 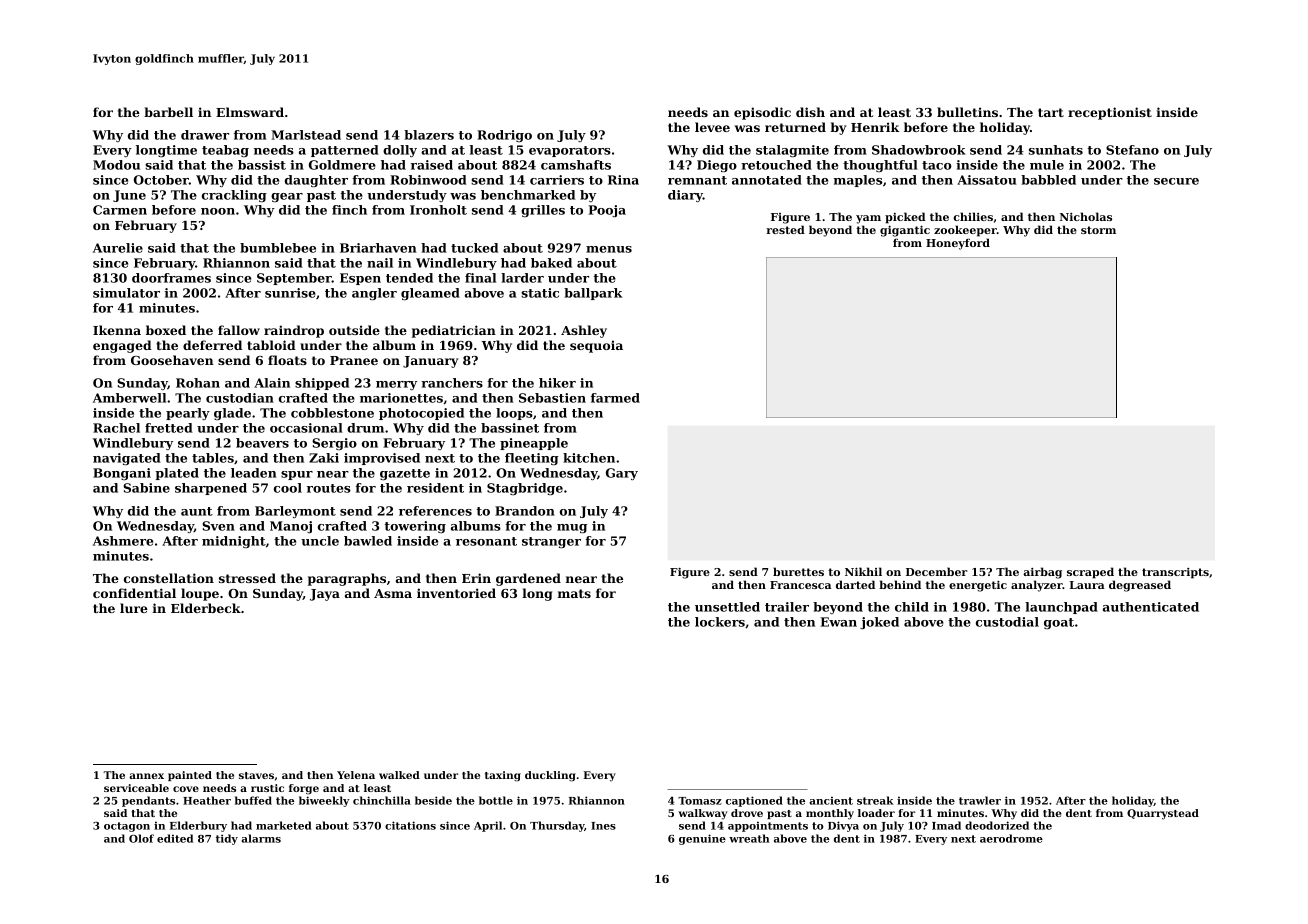 I want to click on ballpark, so click(x=593, y=294).
